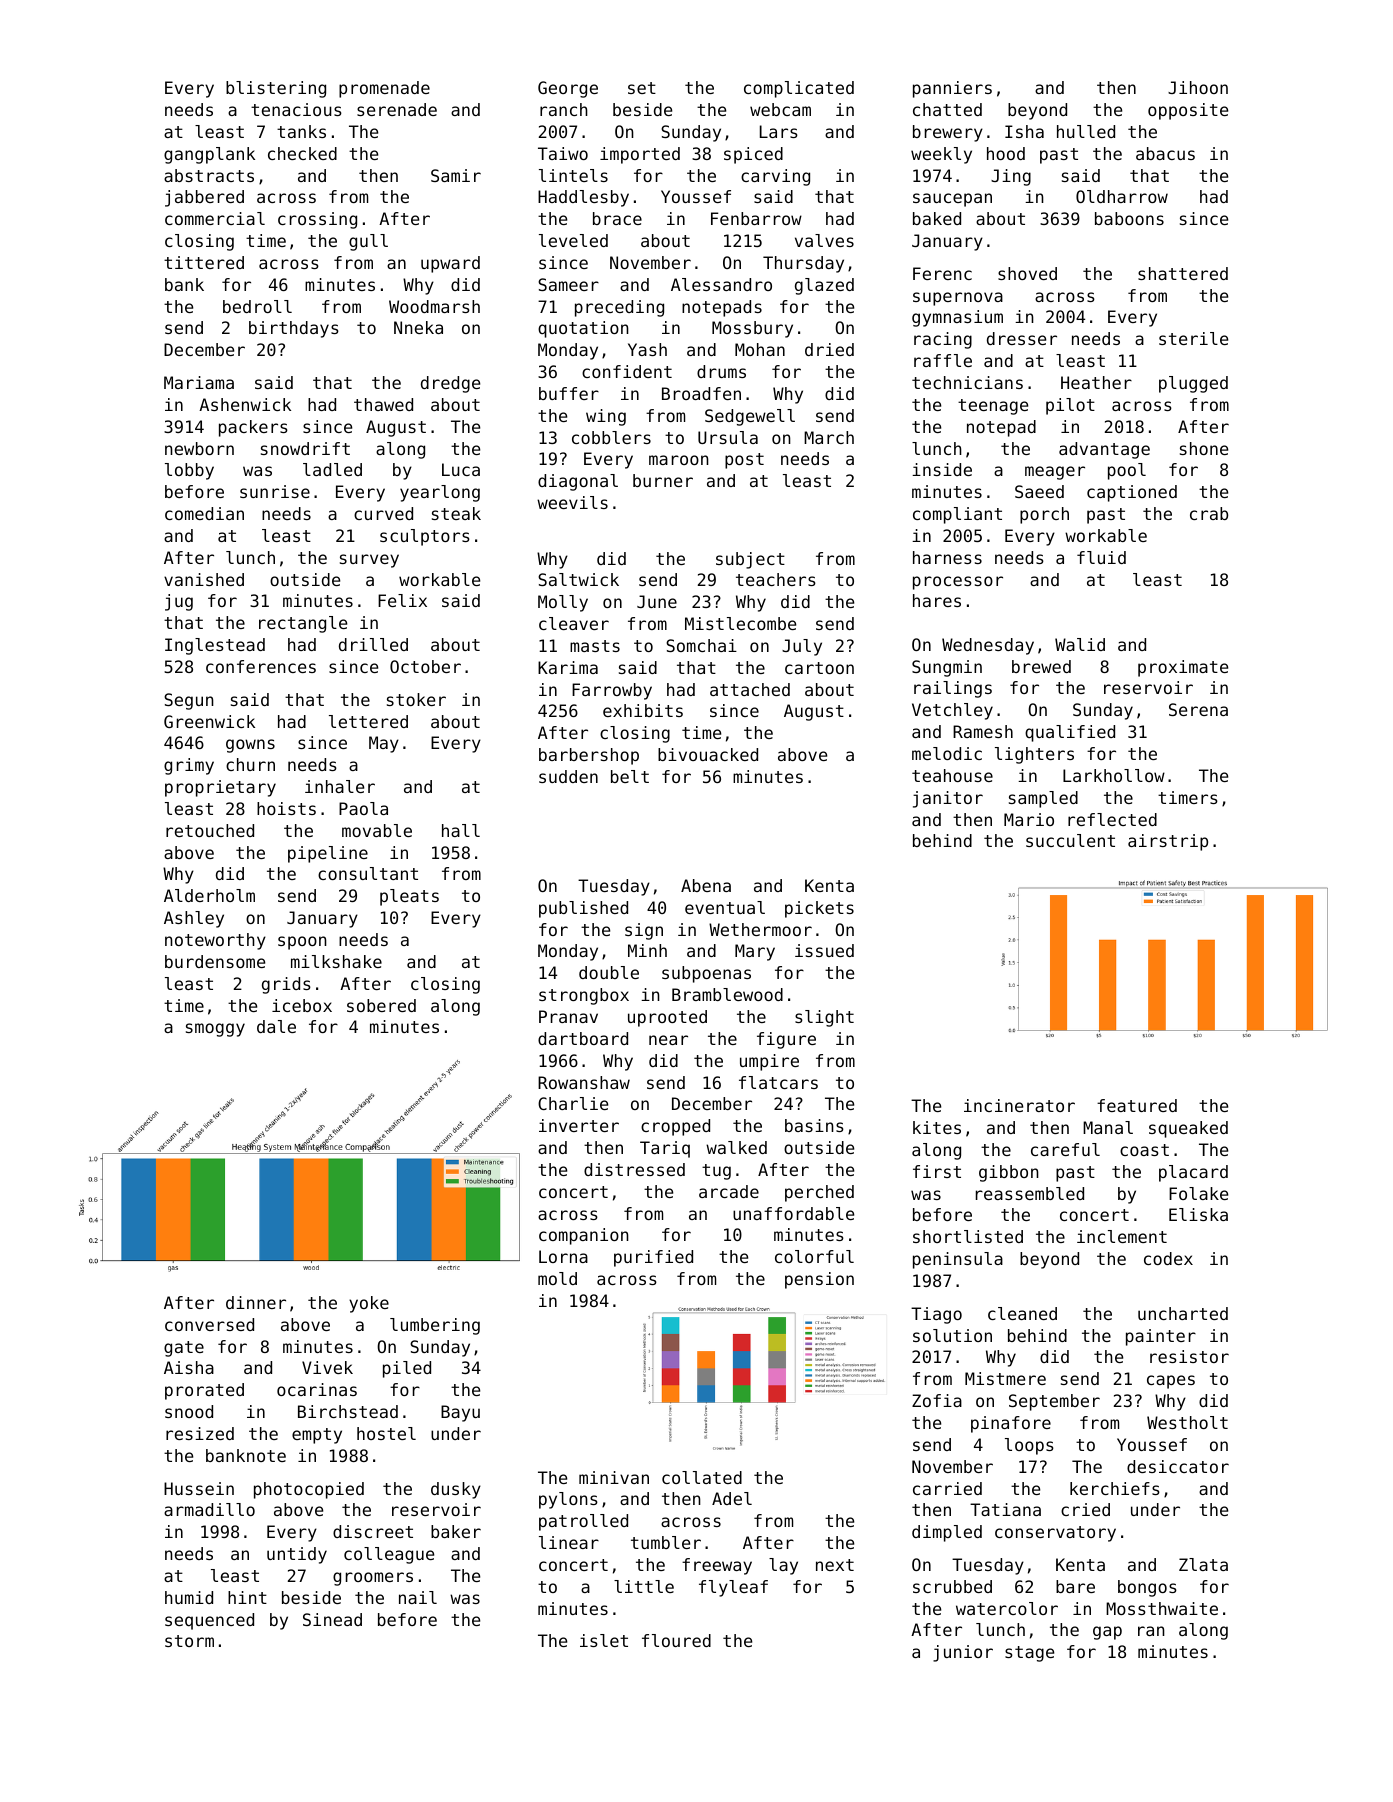  What do you see at coordinates (947, 753) in the document?
I see `melodic` at bounding box center [947, 753].
